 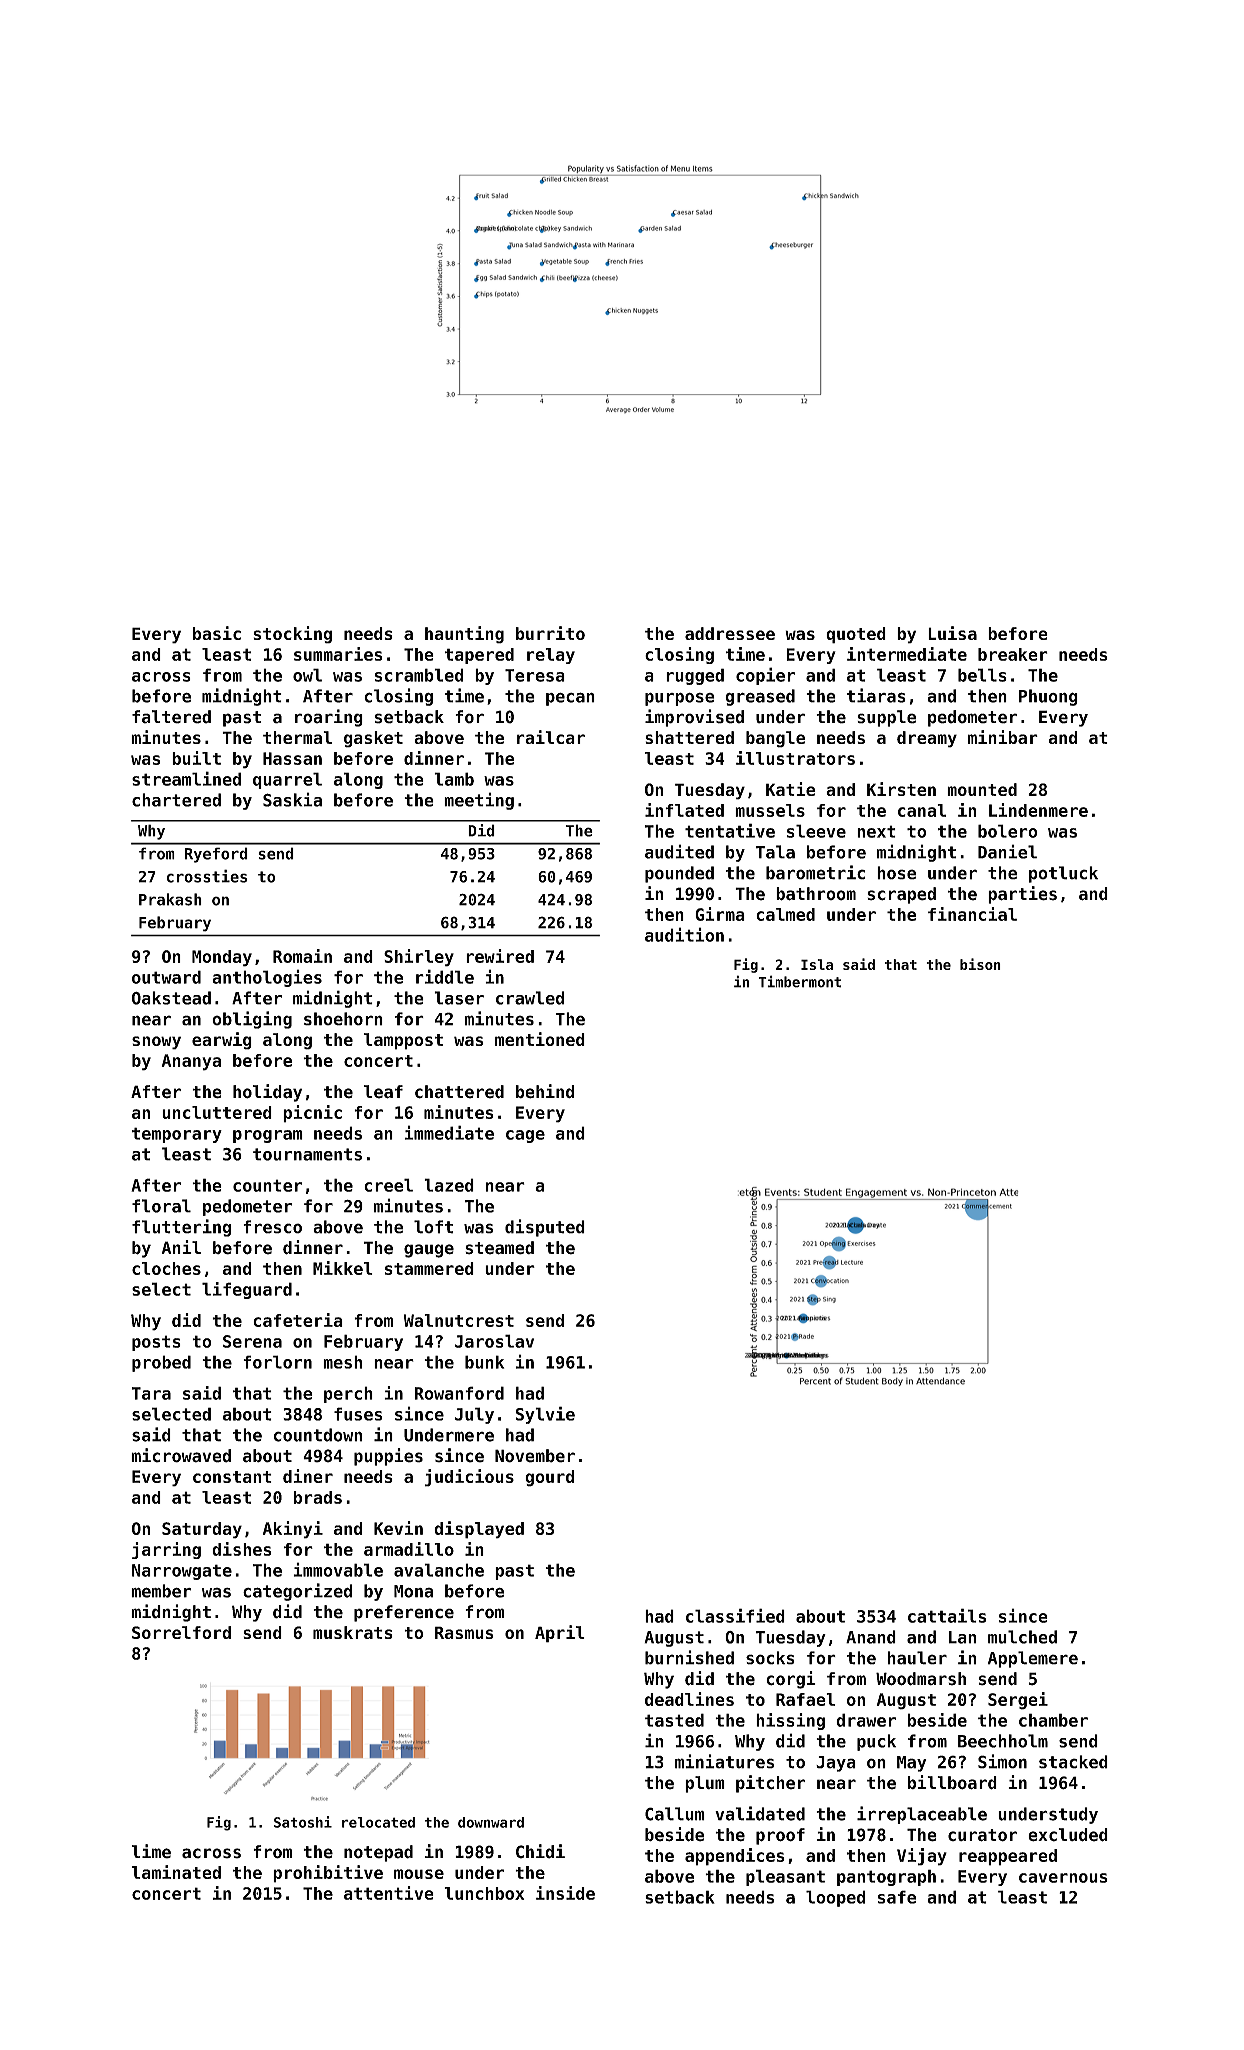 I want to click on Timbermont, so click(x=800, y=981).
